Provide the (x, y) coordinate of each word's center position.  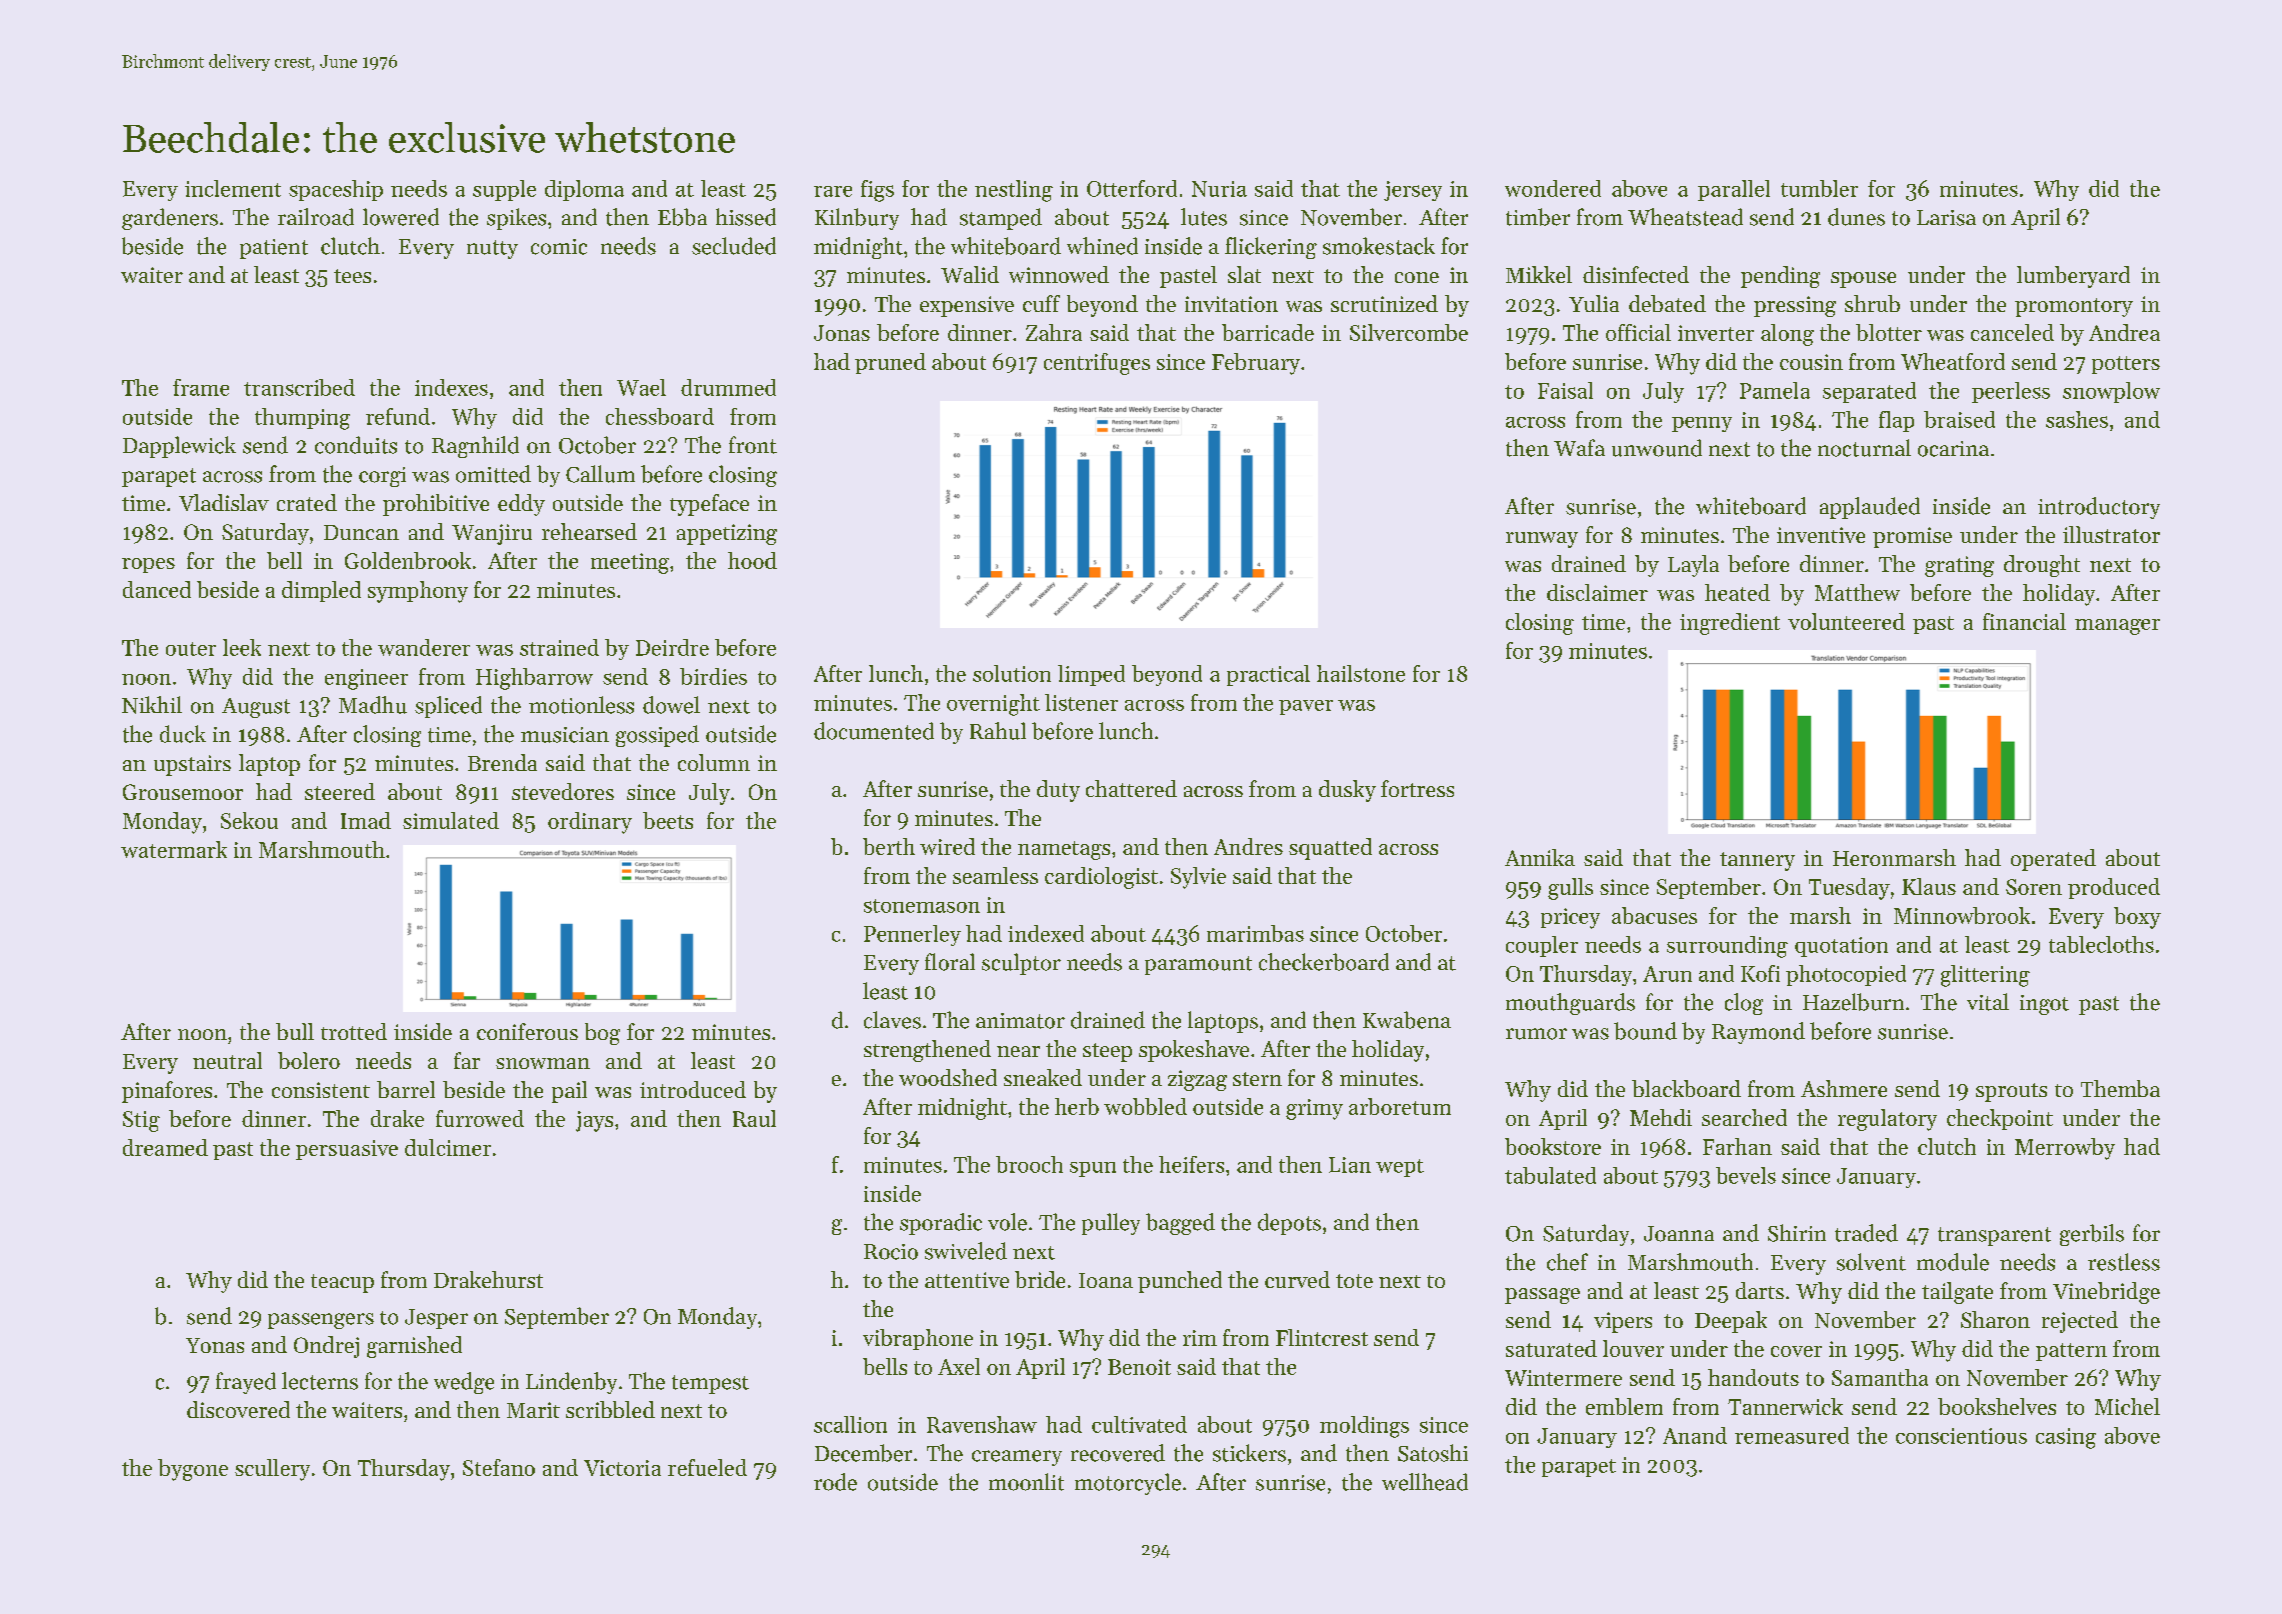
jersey (1413, 191)
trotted (354, 1031)
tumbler (1819, 188)
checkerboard (1324, 962)
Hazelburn (1853, 1002)
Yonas (215, 1345)
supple (504, 190)
